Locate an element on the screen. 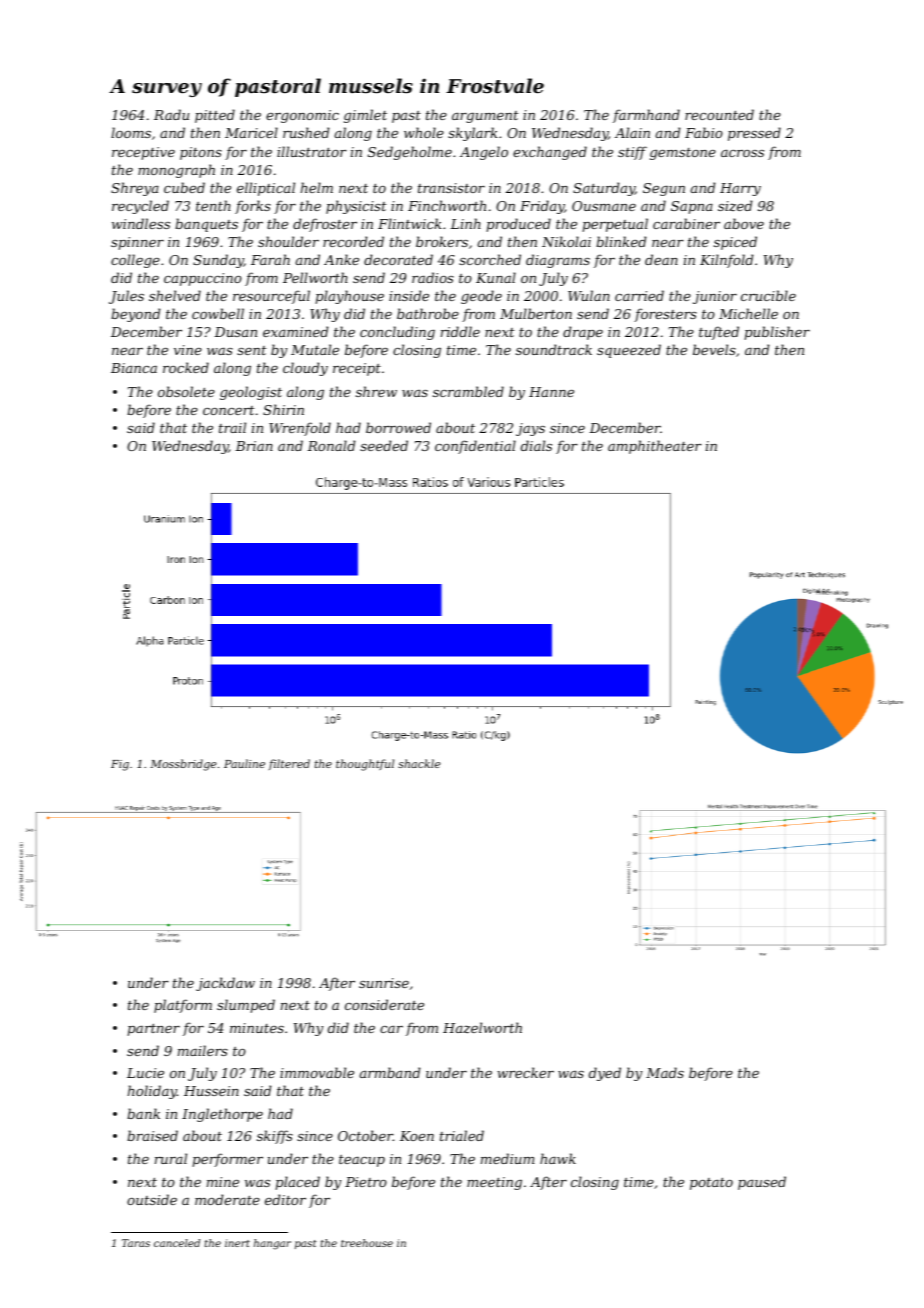 The width and height of the screenshot is (924, 1308). seeded is located at coordinates (384, 445).
